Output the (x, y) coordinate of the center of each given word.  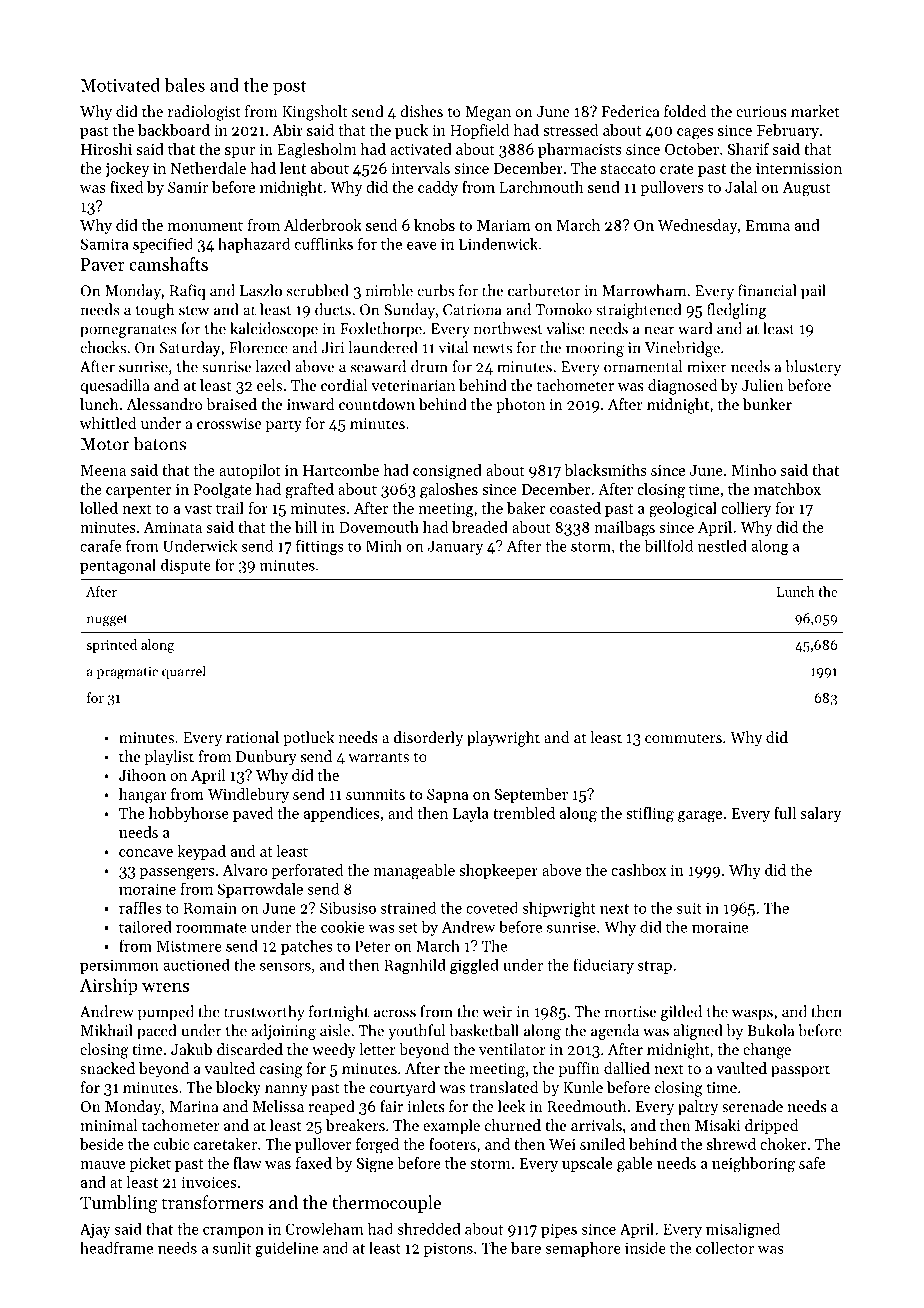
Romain (210, 908)
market (815, 111)
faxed (313, 1163)
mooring (595, 349)
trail (230, 508)
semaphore (583, 1249)
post (289, 87)
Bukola (771, 1030)
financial (767, 290)
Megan (488, 113)
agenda (615, 1032)
